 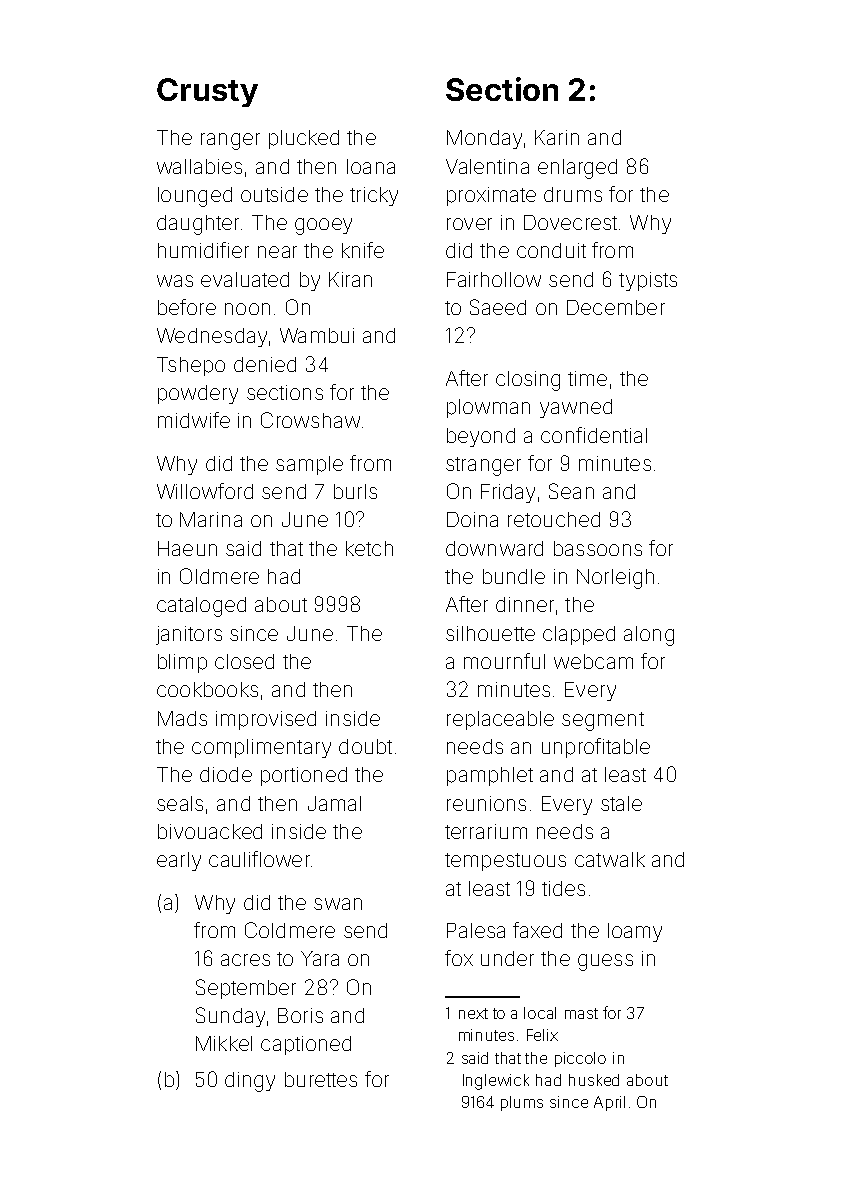 I want to click on loamy, so click(x=635, y=932).
